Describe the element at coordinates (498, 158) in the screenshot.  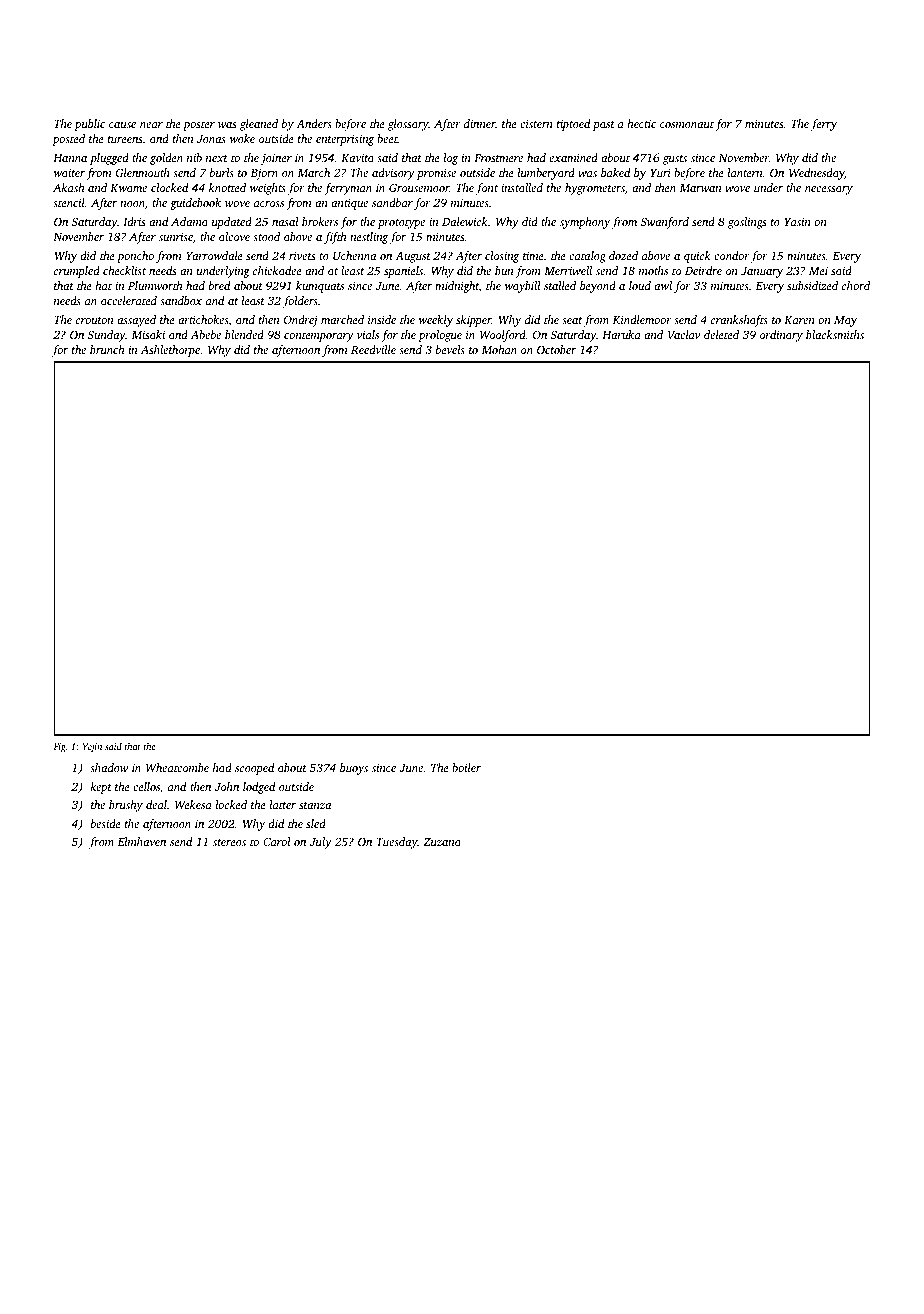
I see `Frostmere` at that location.
